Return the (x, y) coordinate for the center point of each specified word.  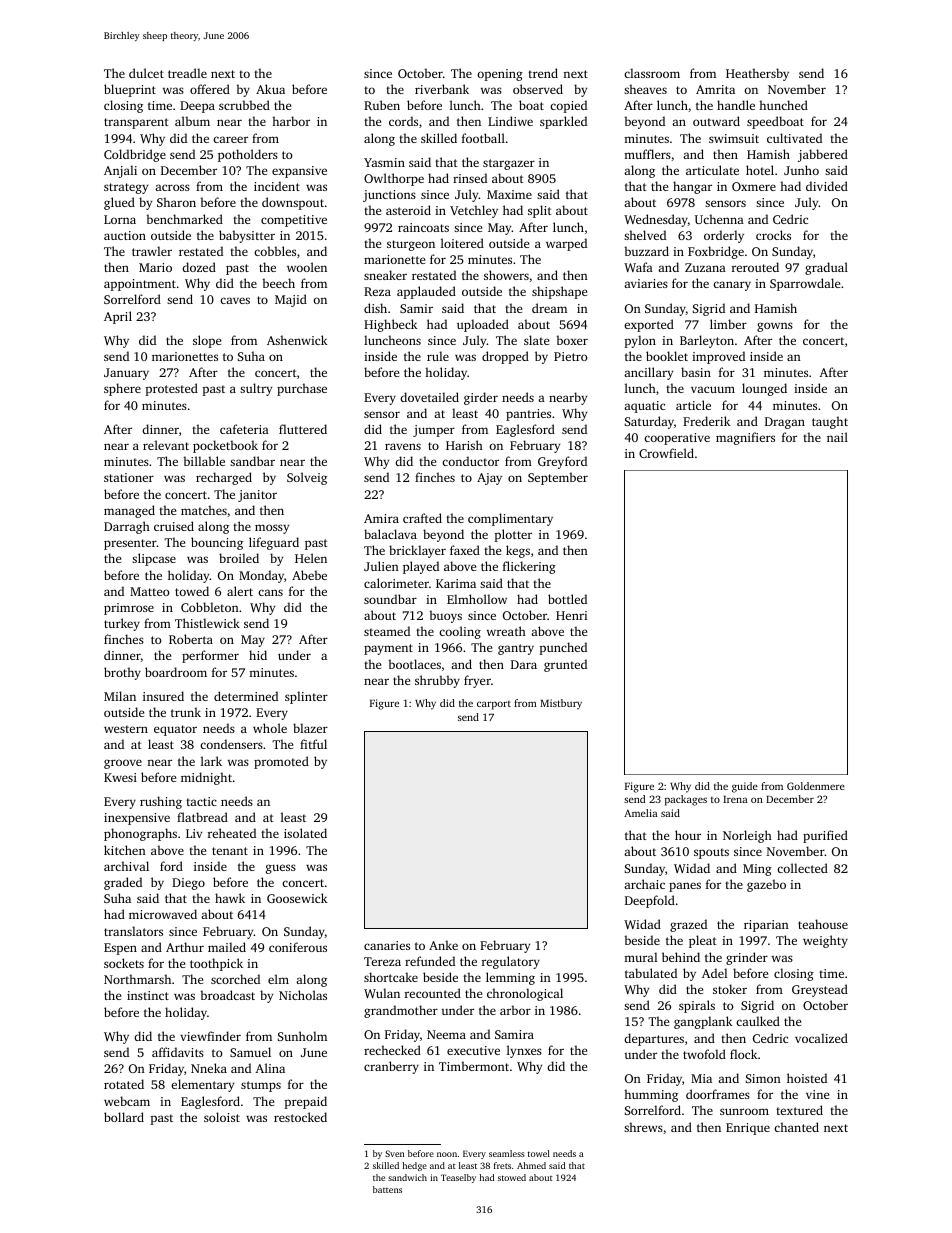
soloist (222, 1117)
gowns (775, 327)
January (126, 374)
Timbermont (474, 1066)
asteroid (408, 210)
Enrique (748, 1129)
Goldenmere (816, 786)
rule (438, 356)
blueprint (130, 90)
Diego (188, 884)
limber (728, 324)
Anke (443, 945)
